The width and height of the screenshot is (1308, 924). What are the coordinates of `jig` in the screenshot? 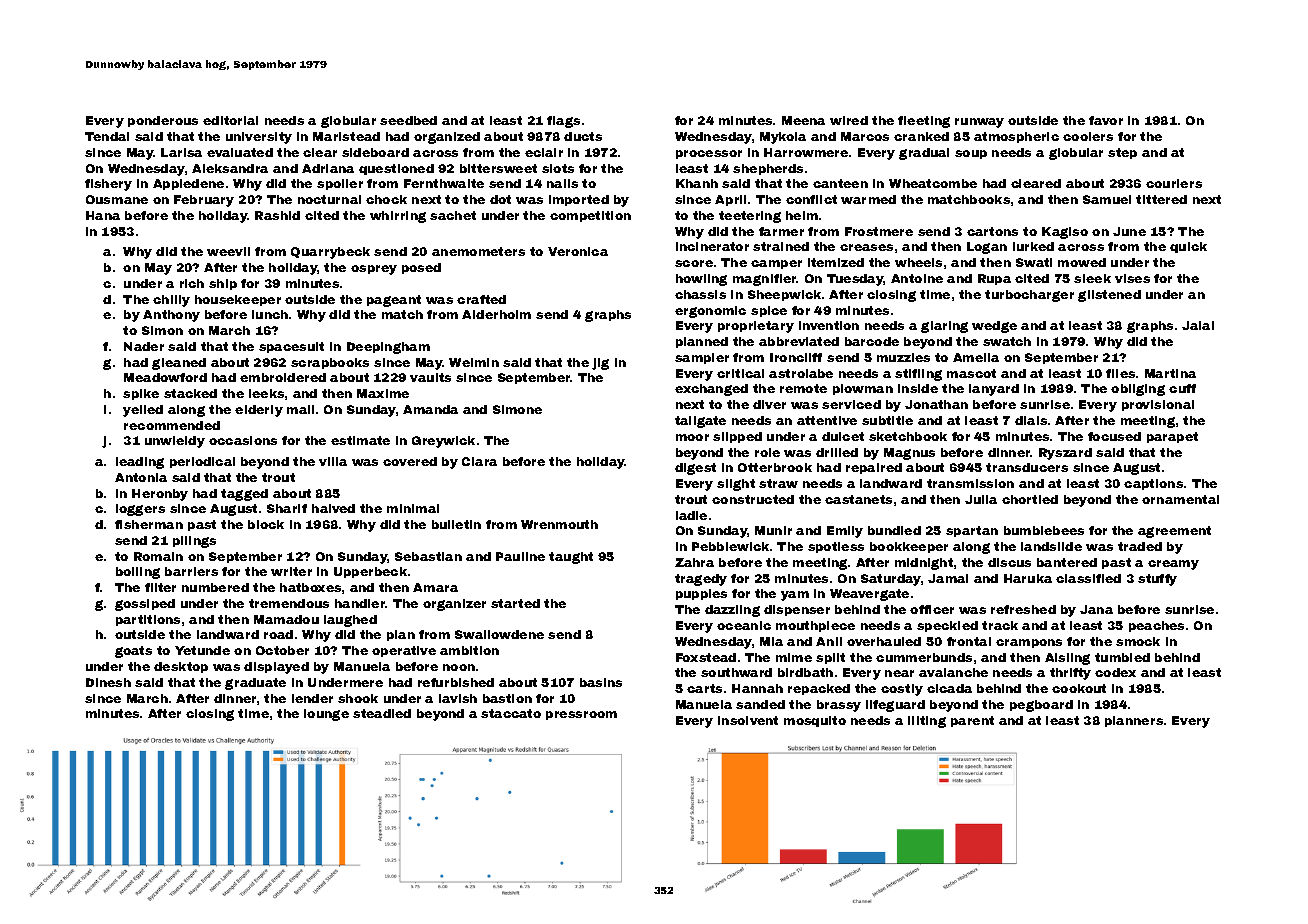 It's located at (600, 364).
